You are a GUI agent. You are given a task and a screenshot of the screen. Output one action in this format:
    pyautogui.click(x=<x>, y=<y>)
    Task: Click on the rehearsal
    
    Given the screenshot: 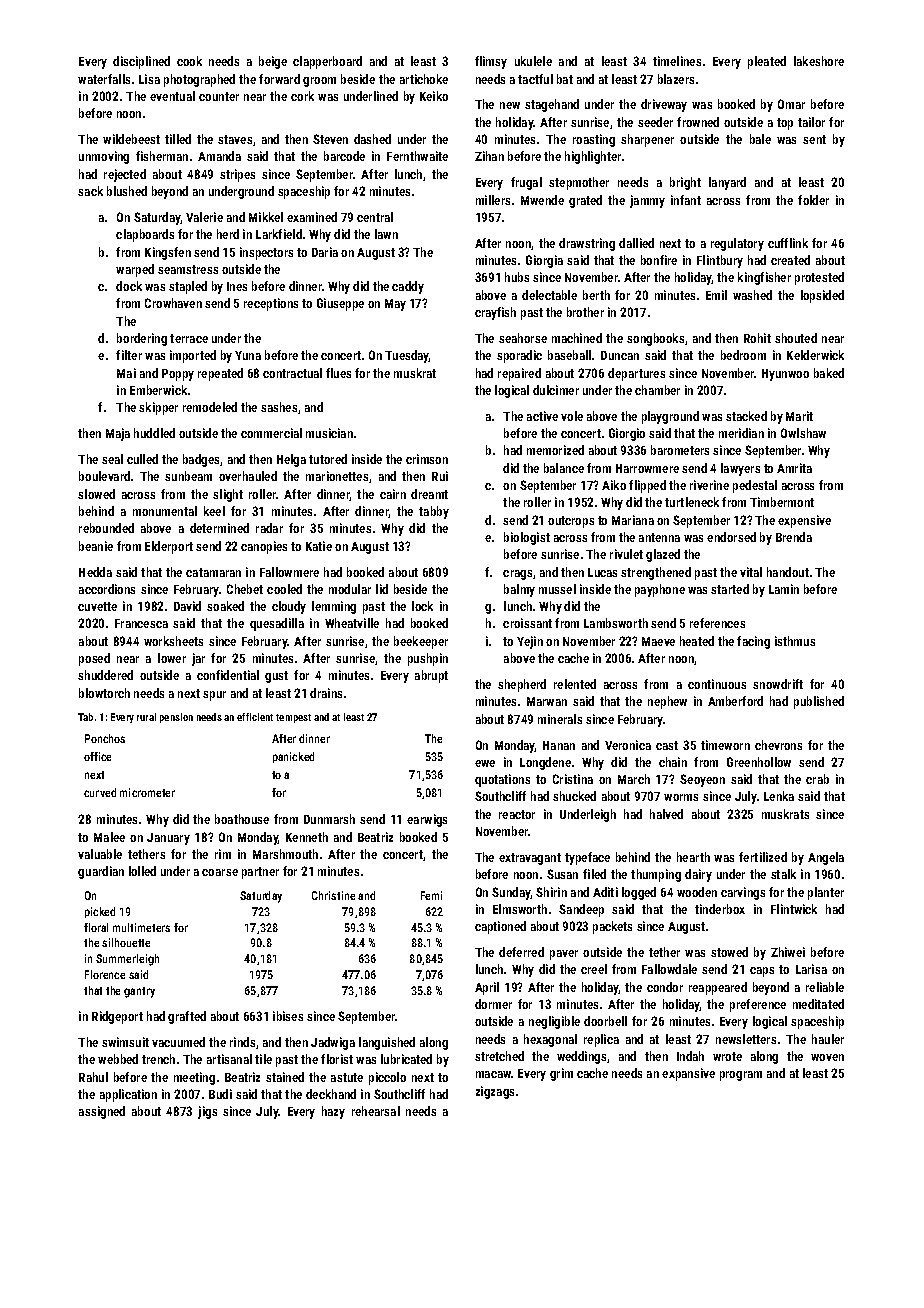 What is the action you would take?
    pyautogui.click(x=376, y=1111)
